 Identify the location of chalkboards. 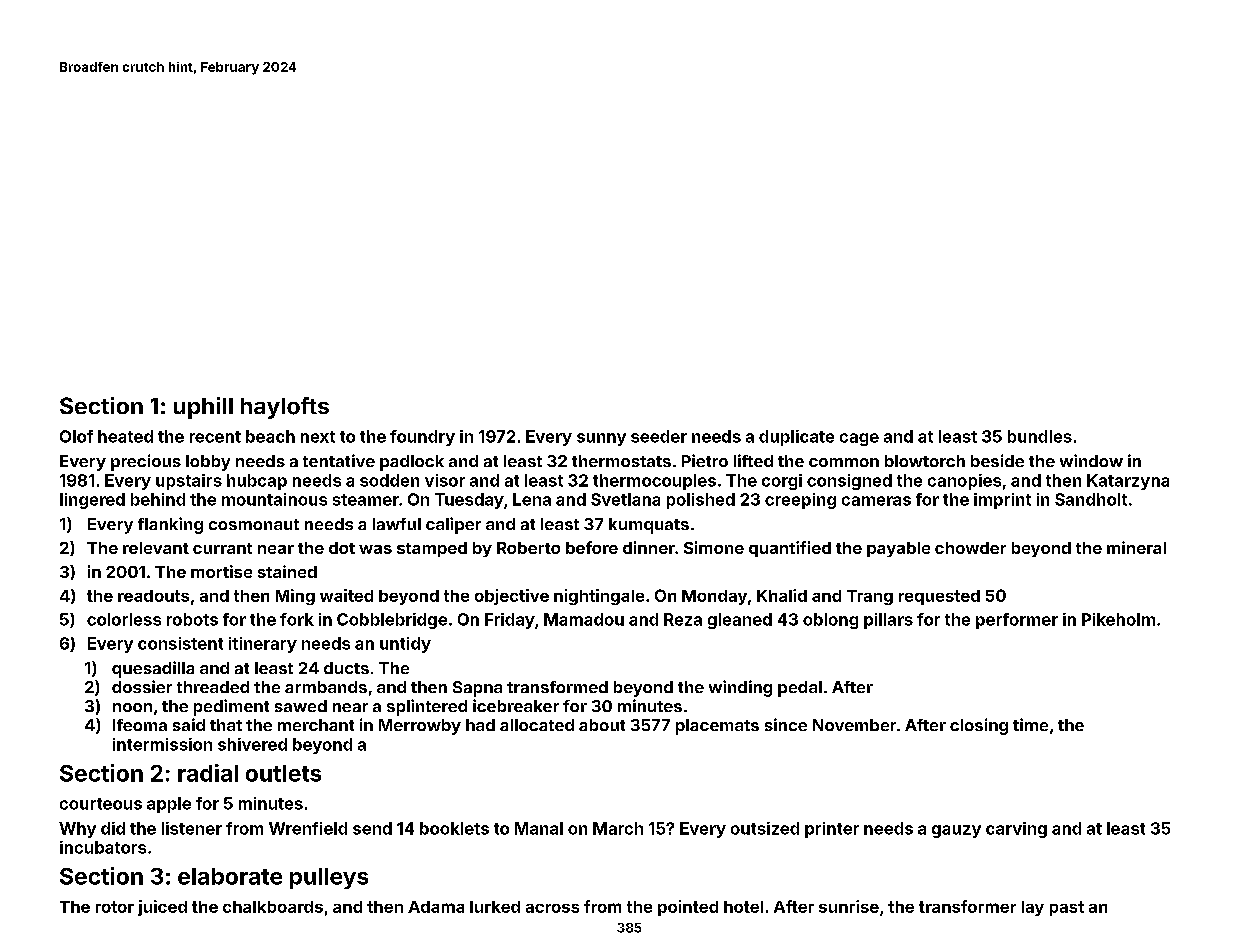
(273, 907).
